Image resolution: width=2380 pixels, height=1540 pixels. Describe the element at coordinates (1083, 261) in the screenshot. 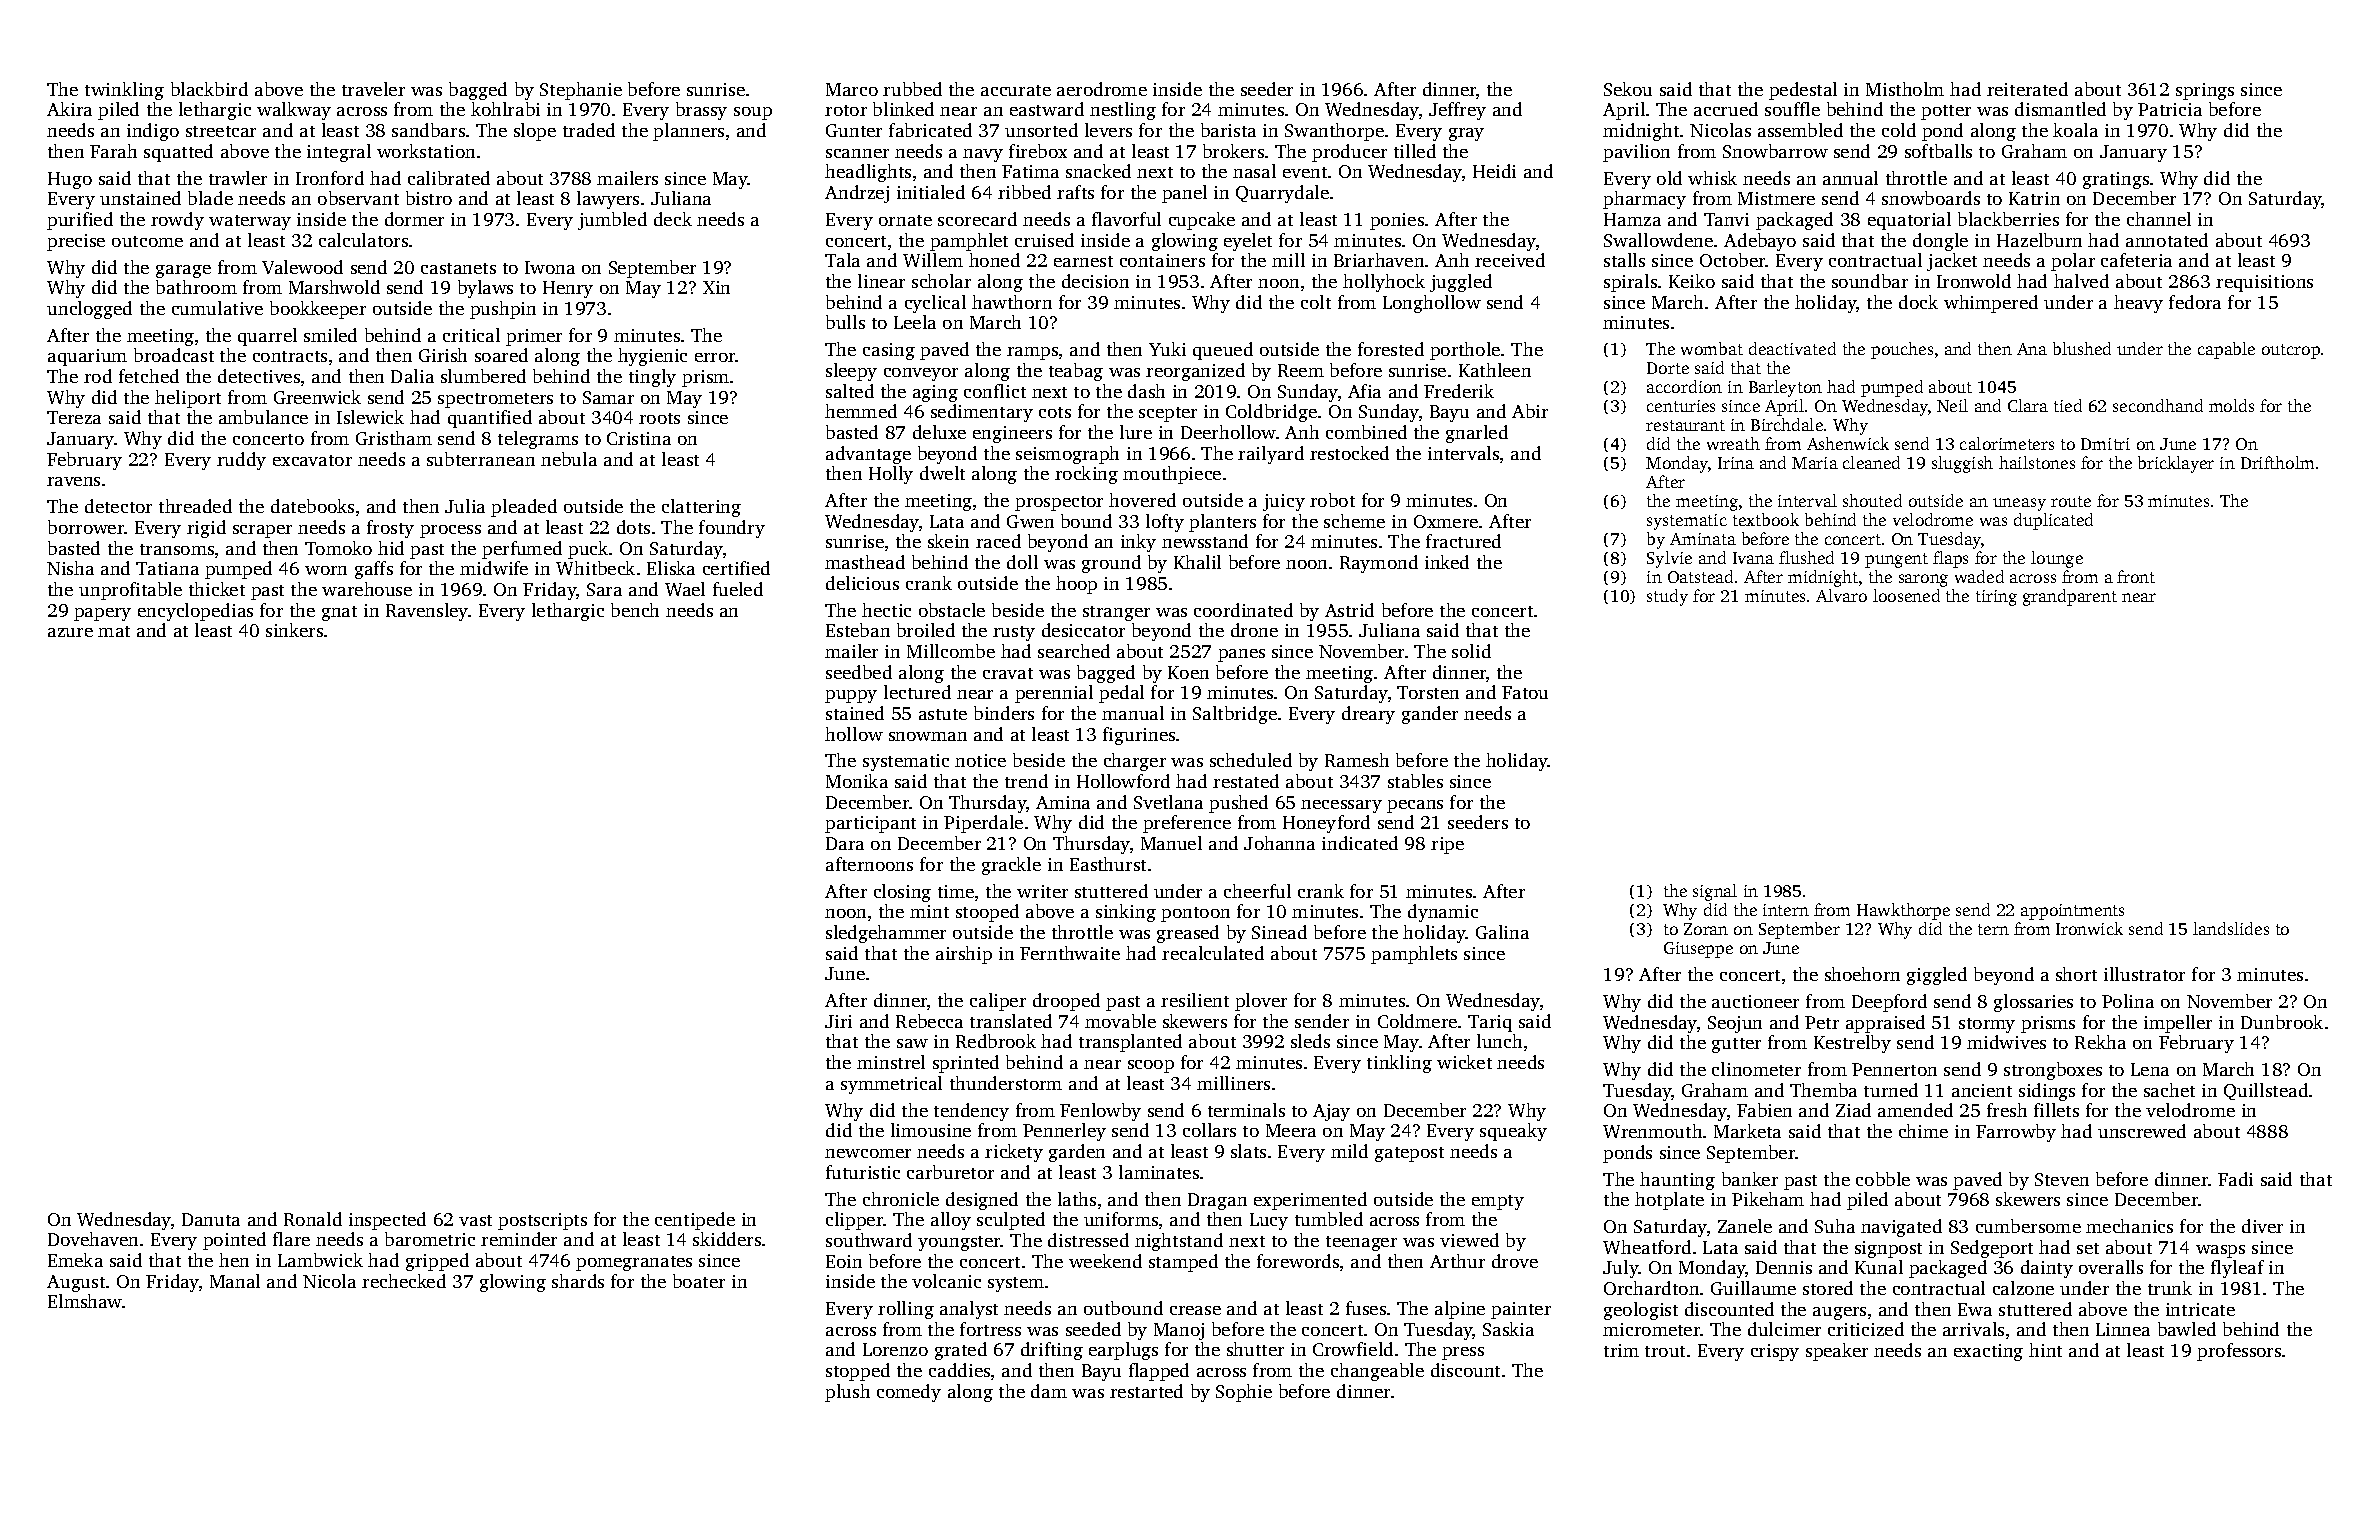

I see `earnest` at that location.
